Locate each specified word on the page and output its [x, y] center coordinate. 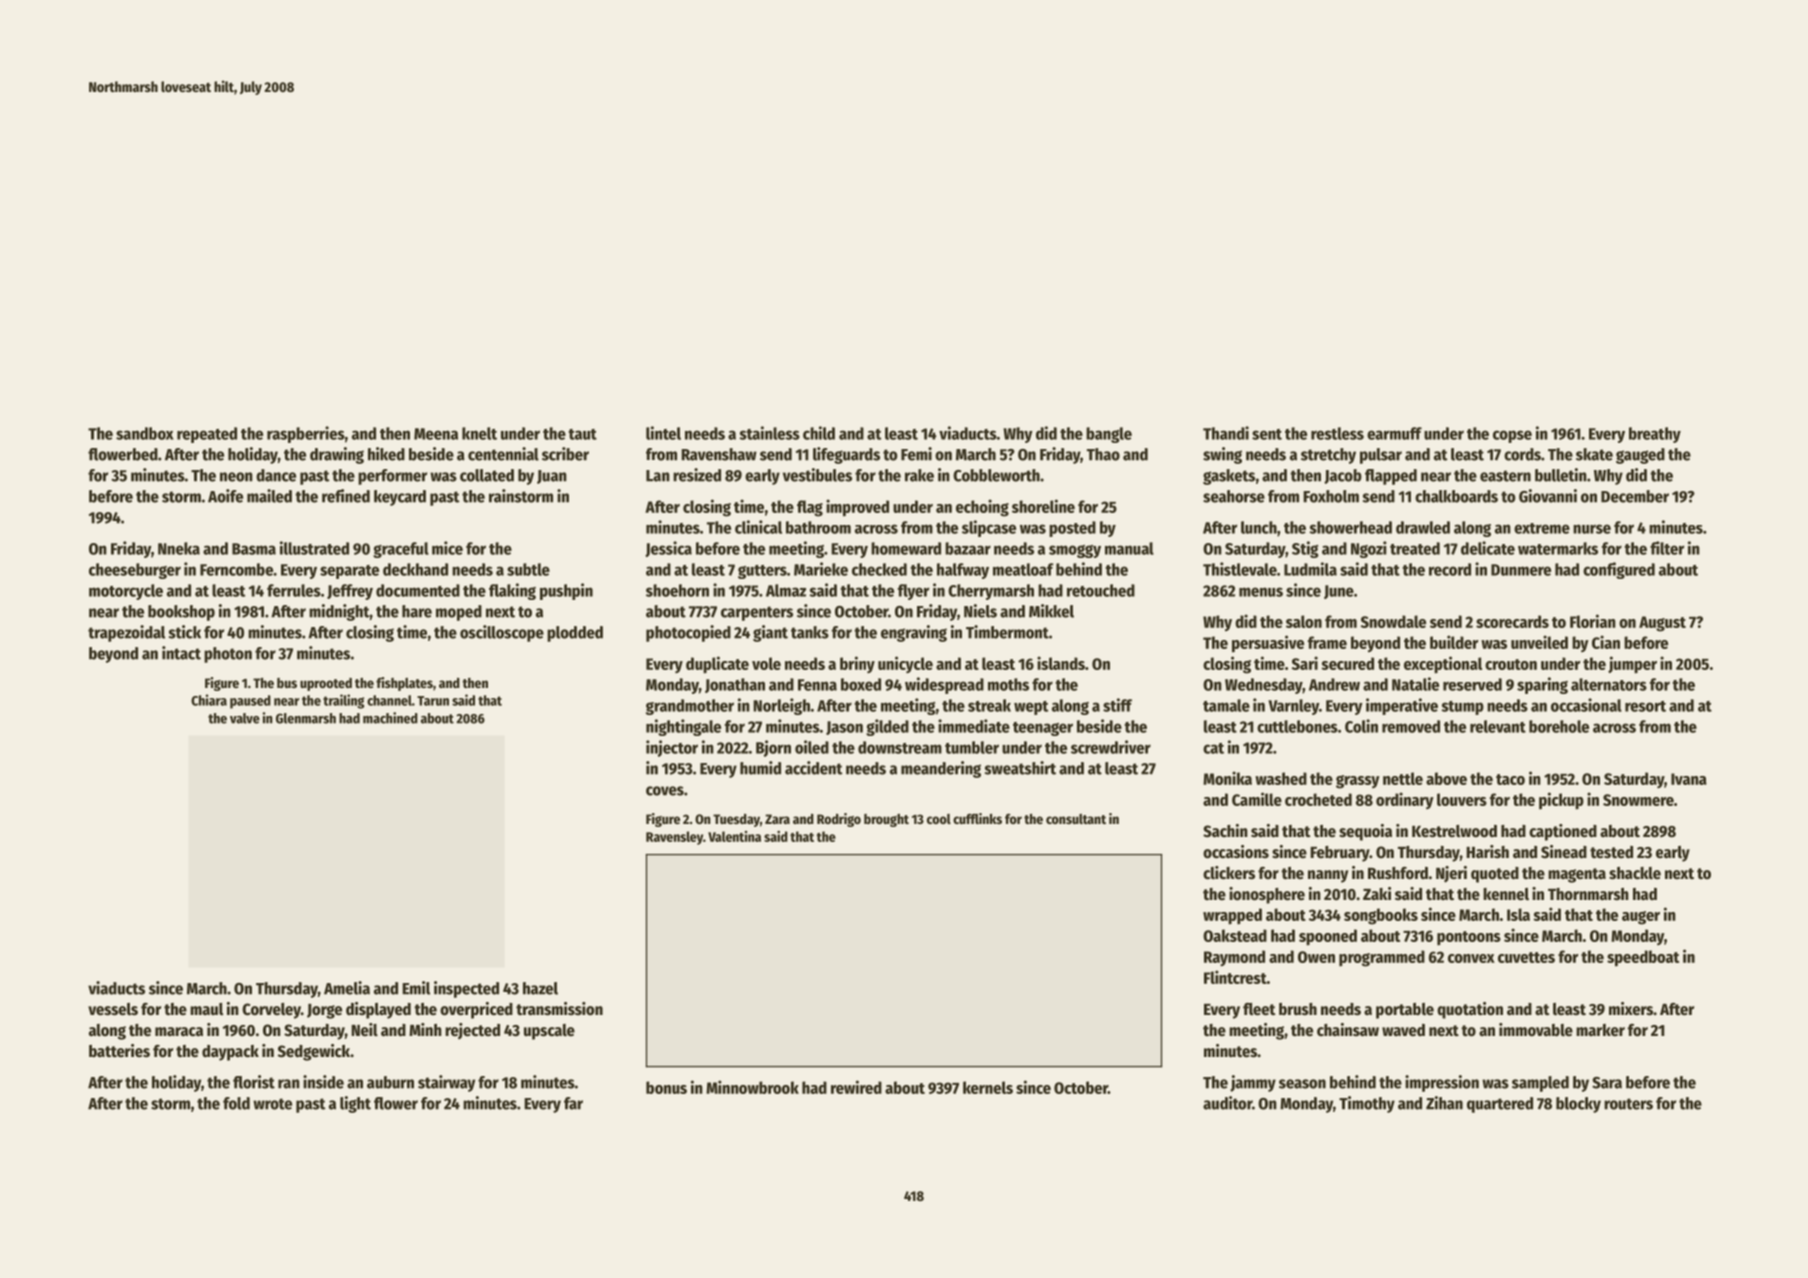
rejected [472, 1031]
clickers [1229, 873]
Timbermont [1007, 632]
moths [1008, 684]
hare [417, 611]
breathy [1655, 435]
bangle [1109, 435]
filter [1667, 548]
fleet [1259, 1009]
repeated [207, 435]
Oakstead [1235, 935]
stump [1462, 708]
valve [245, 718]
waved [1403, 1030]
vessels [113, 1009]
